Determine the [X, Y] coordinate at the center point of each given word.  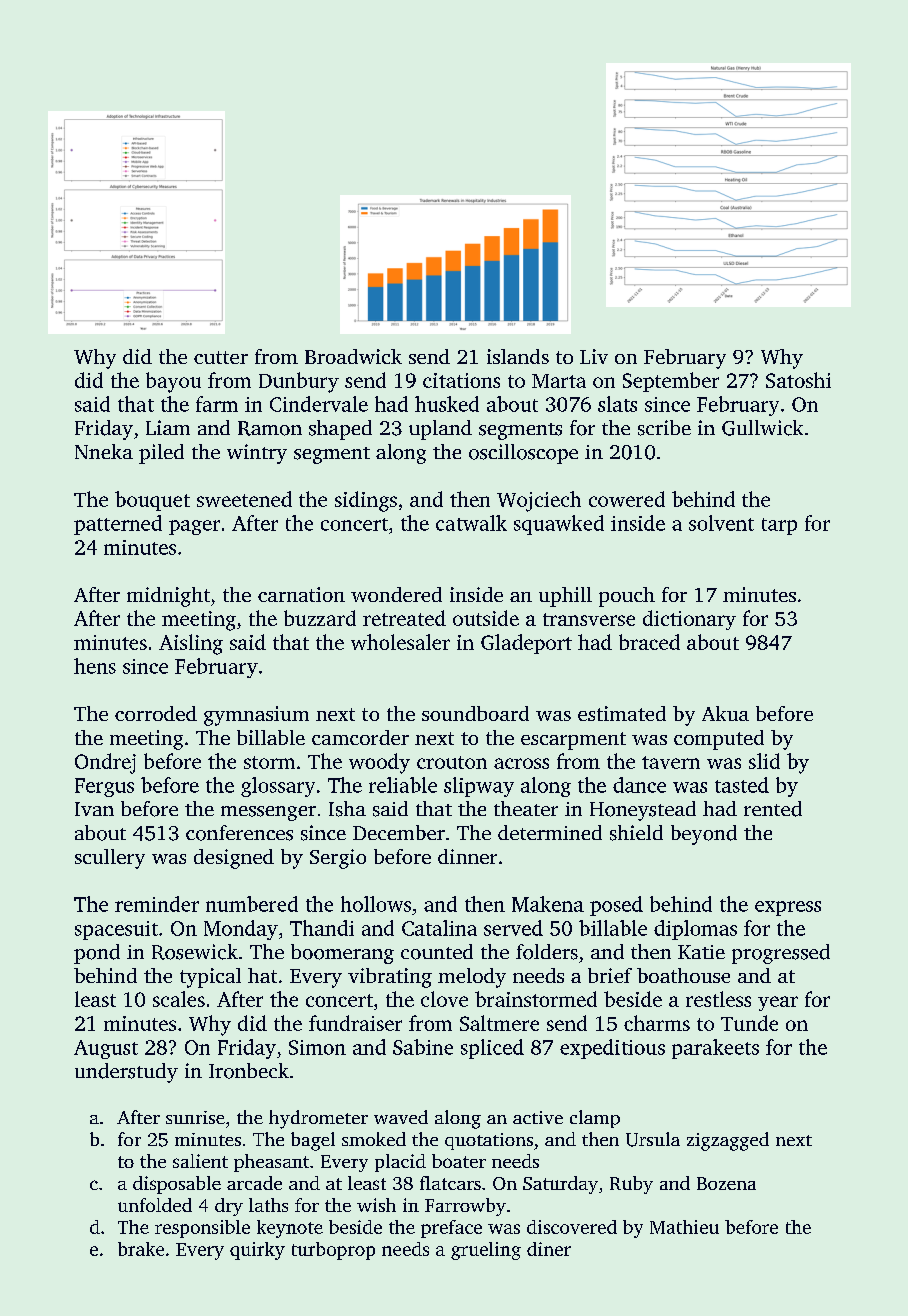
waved [401, 1117]
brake [141, 1249]
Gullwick [762, 428]
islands [518, 356]
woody [379, 763]
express [788, 908]
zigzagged [728, 1141]
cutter [221, 357]
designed [234, 859]
